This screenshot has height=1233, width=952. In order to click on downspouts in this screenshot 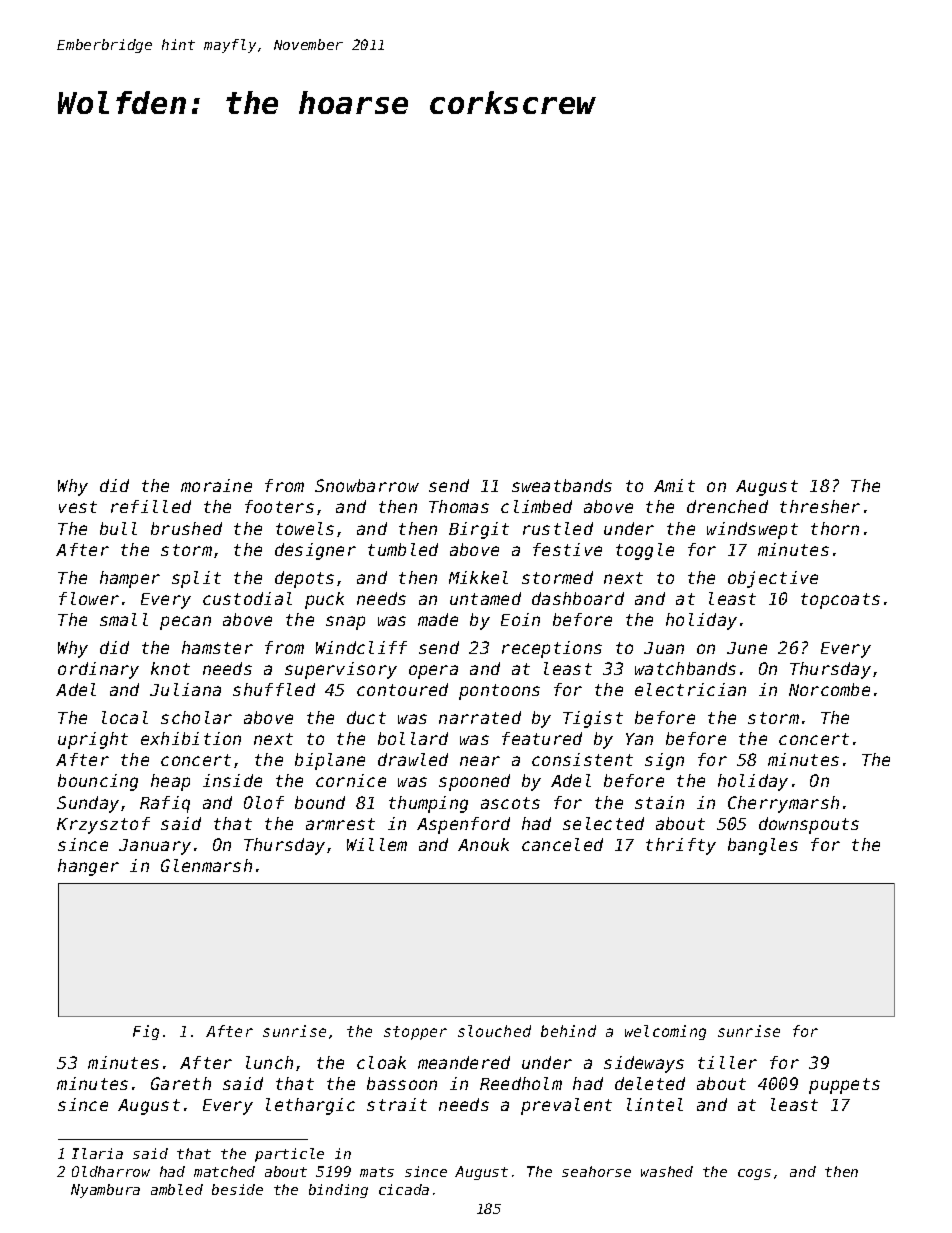, I will do `click(809, 825)`.
